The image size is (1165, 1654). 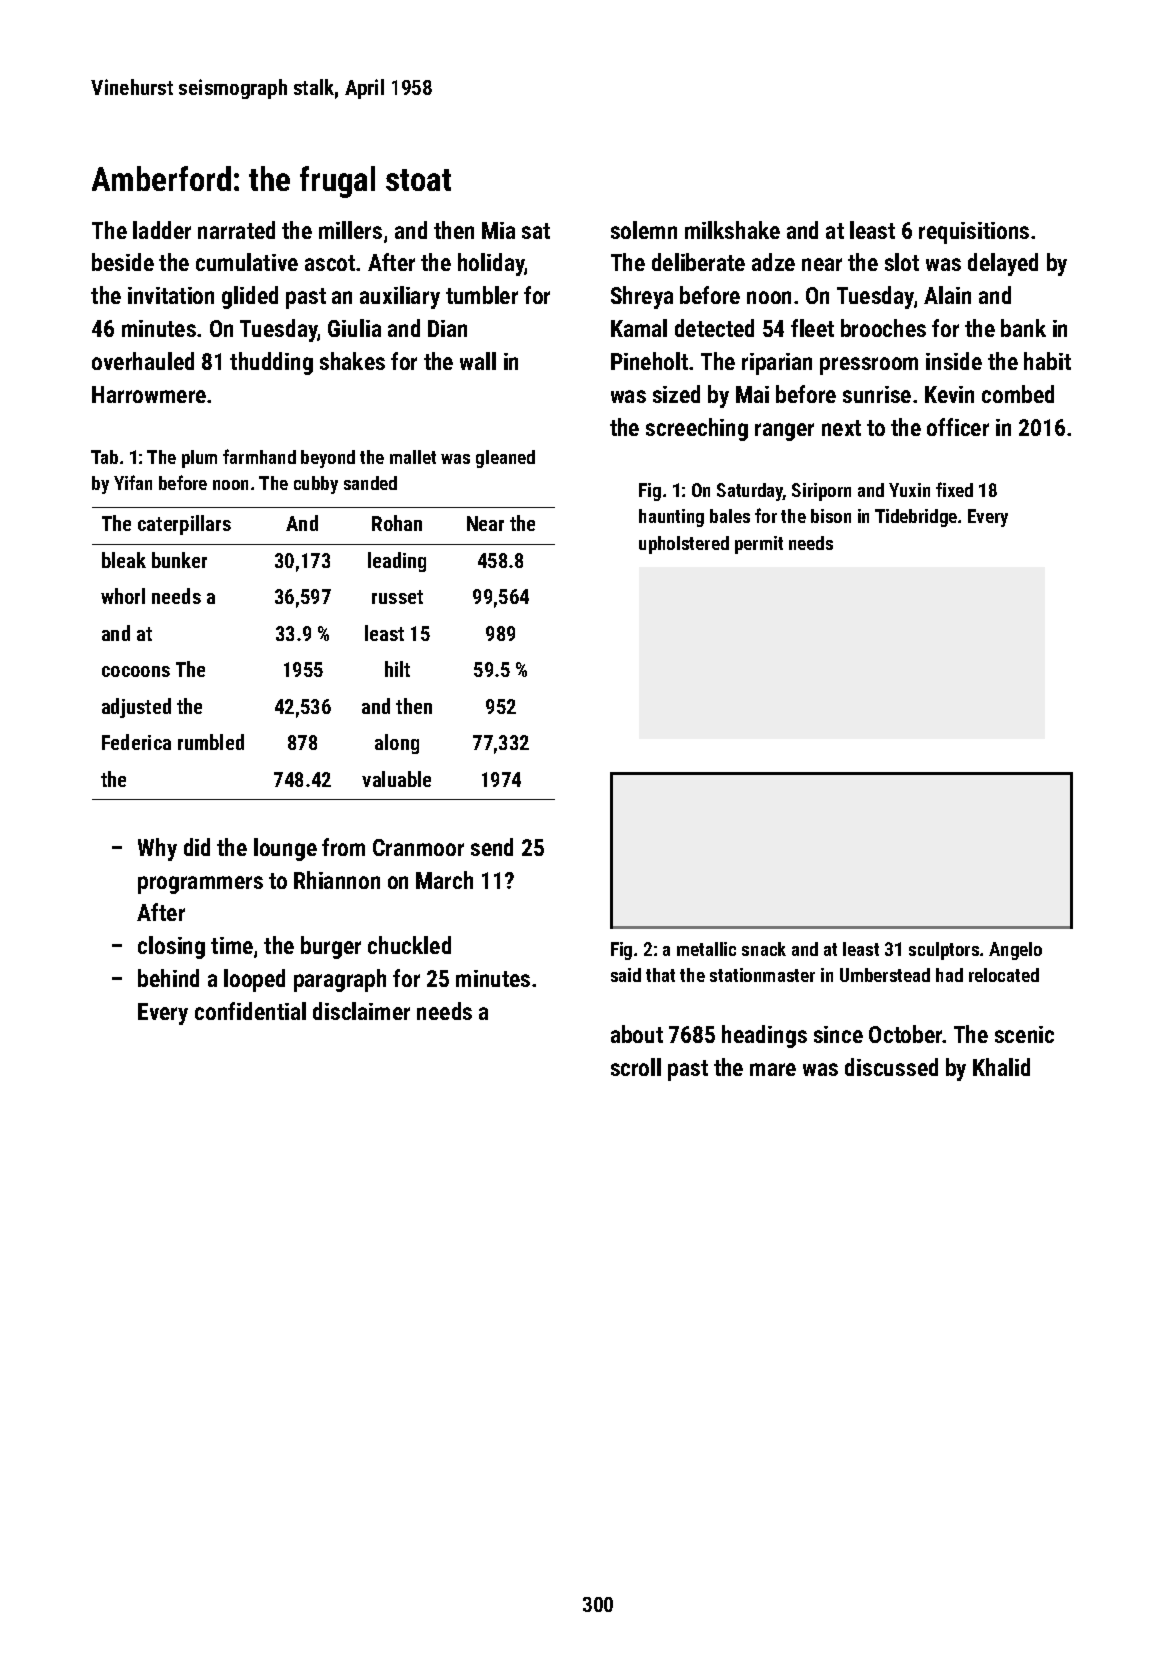 What do you see at coordinates (636, 1067) in the screenshot?
I see `scroll` at bounding box center [636, 1067].
